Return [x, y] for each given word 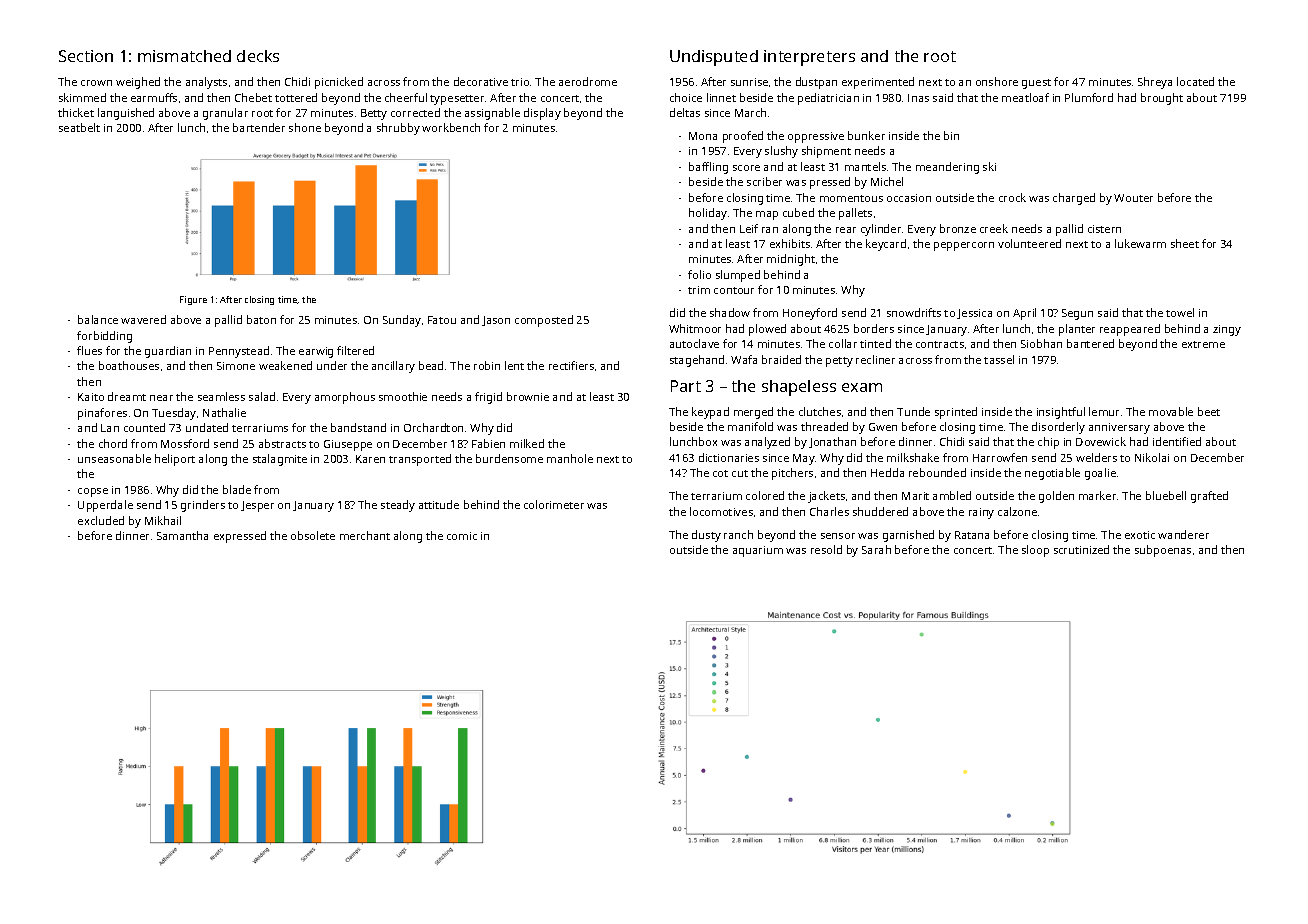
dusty [706, 536]
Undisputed [714, 58]
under [332, 365]
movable [1171, 411]
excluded [101, 520]
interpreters [809, 58]
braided [781, 359]
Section [86, 56]
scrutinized [1081, 549]
